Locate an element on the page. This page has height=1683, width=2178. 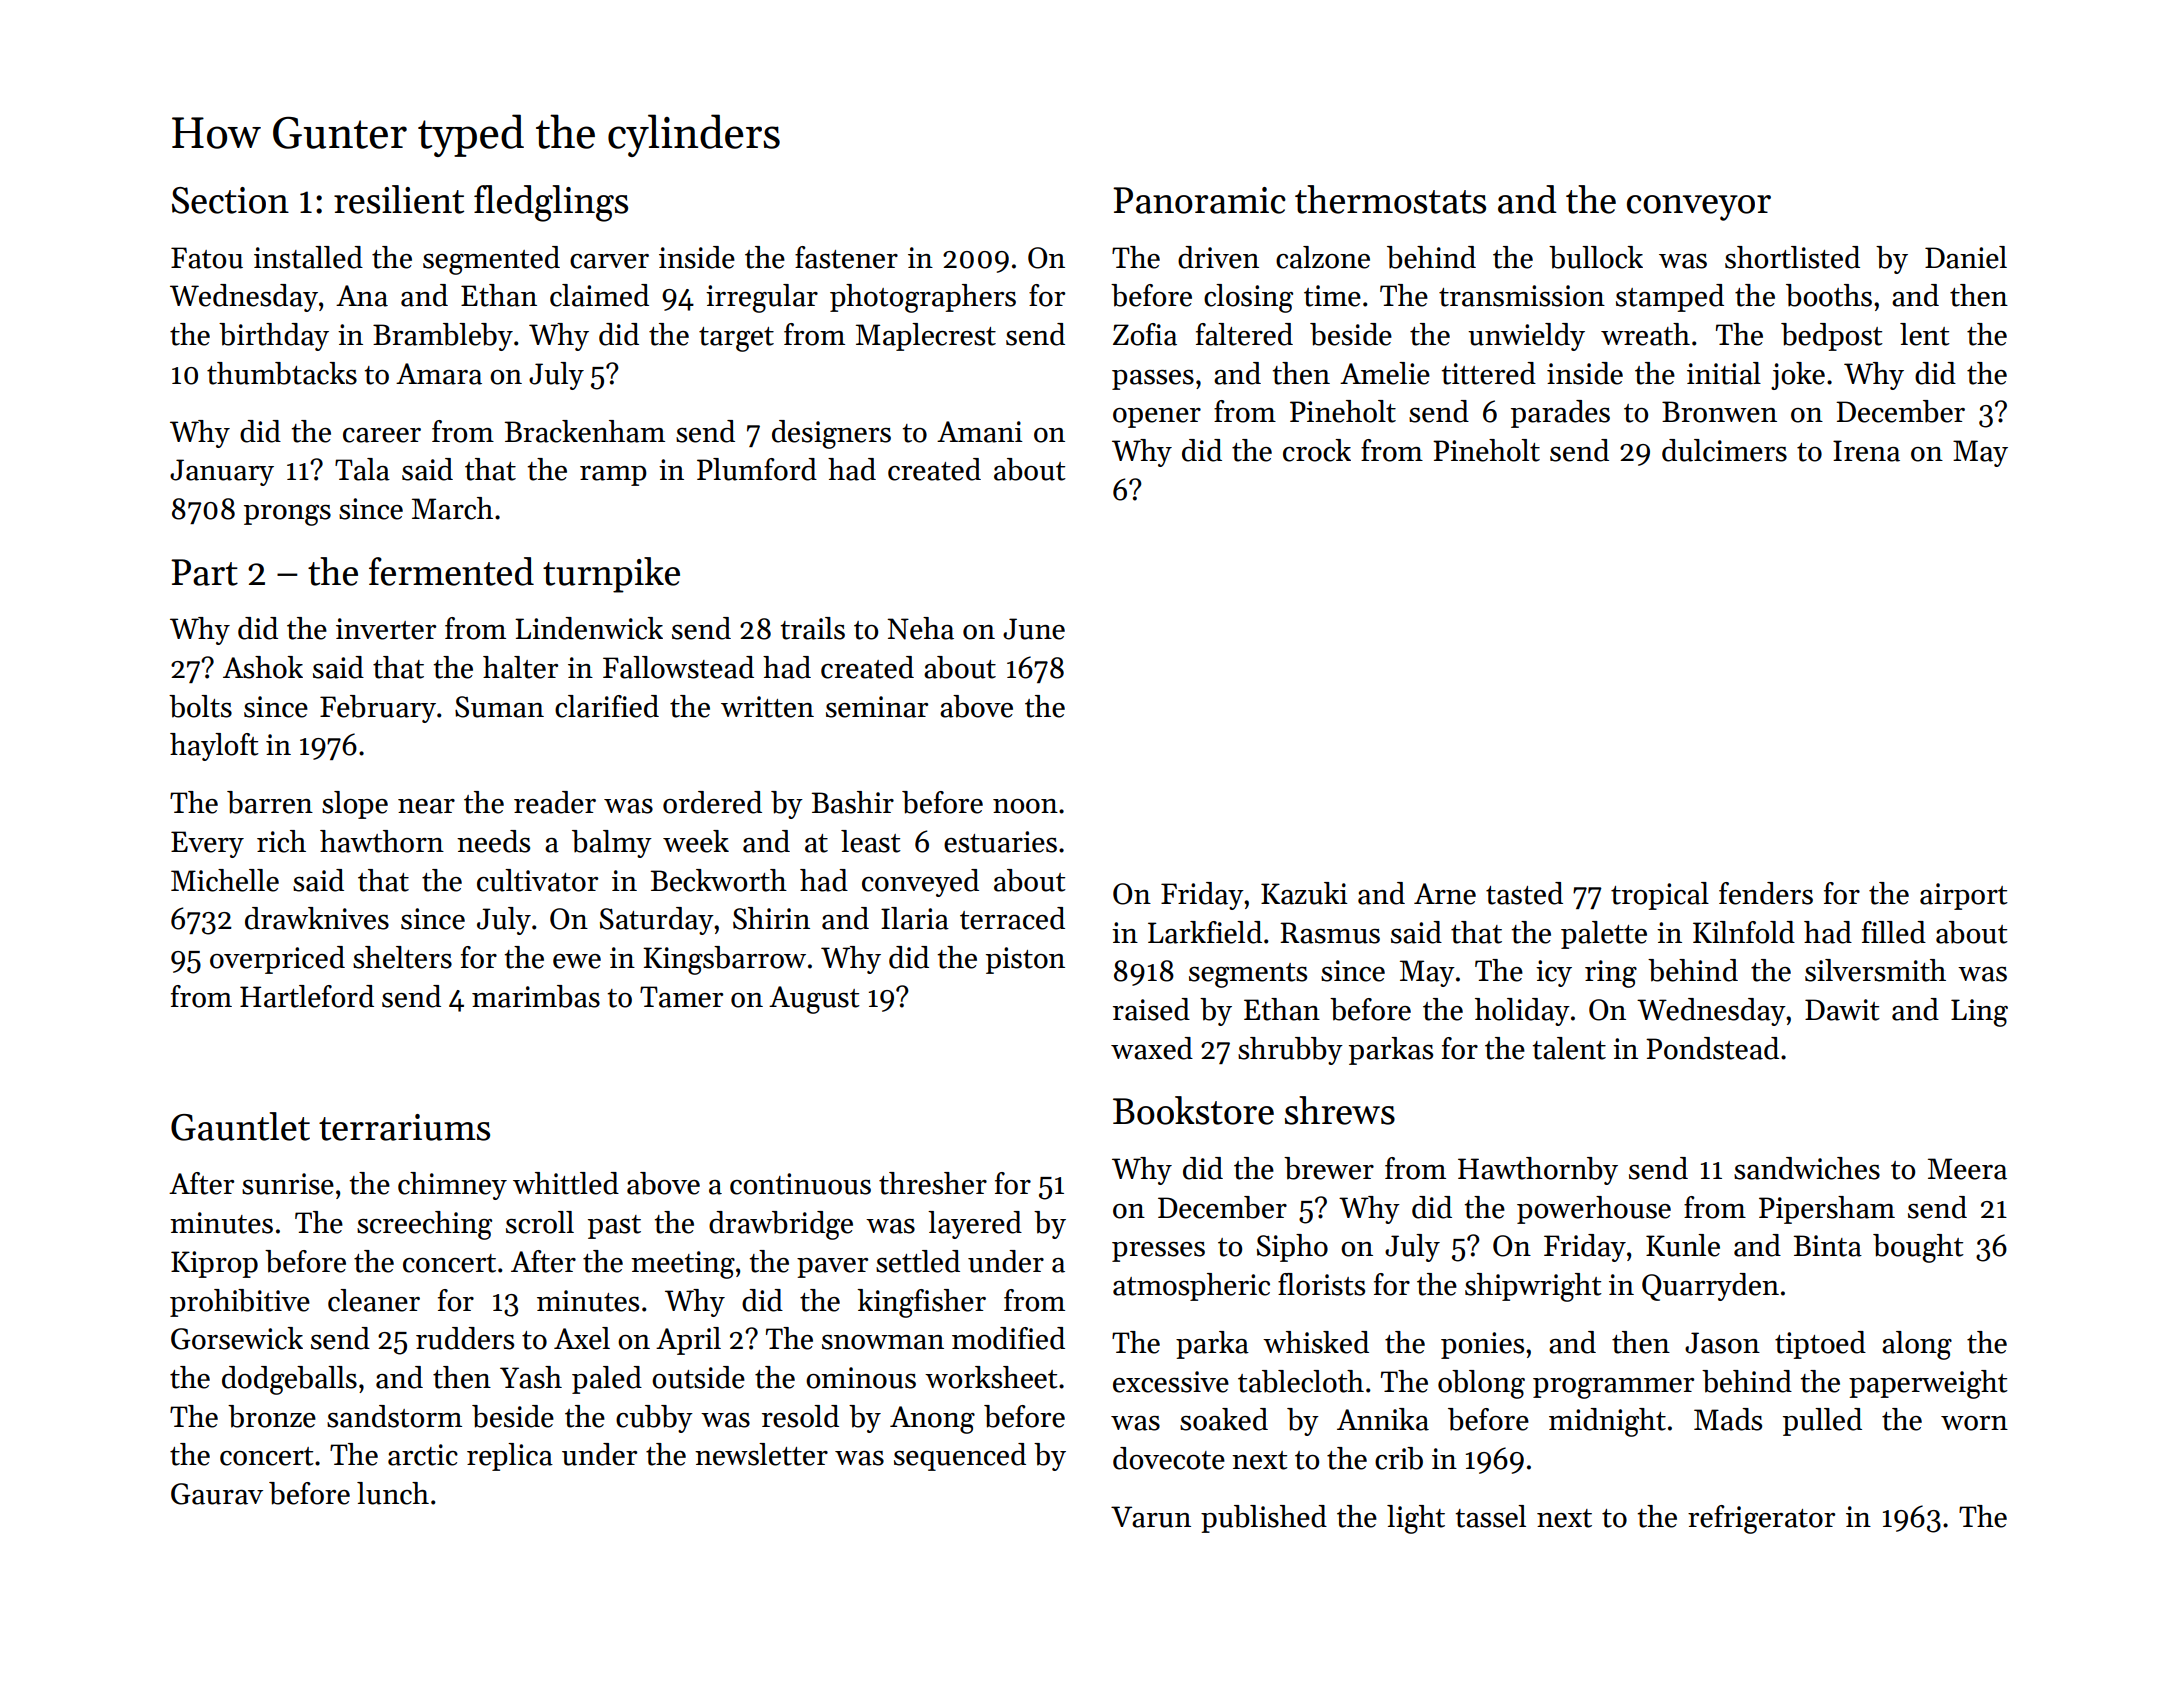
January is located at coordinates (222, 472).
